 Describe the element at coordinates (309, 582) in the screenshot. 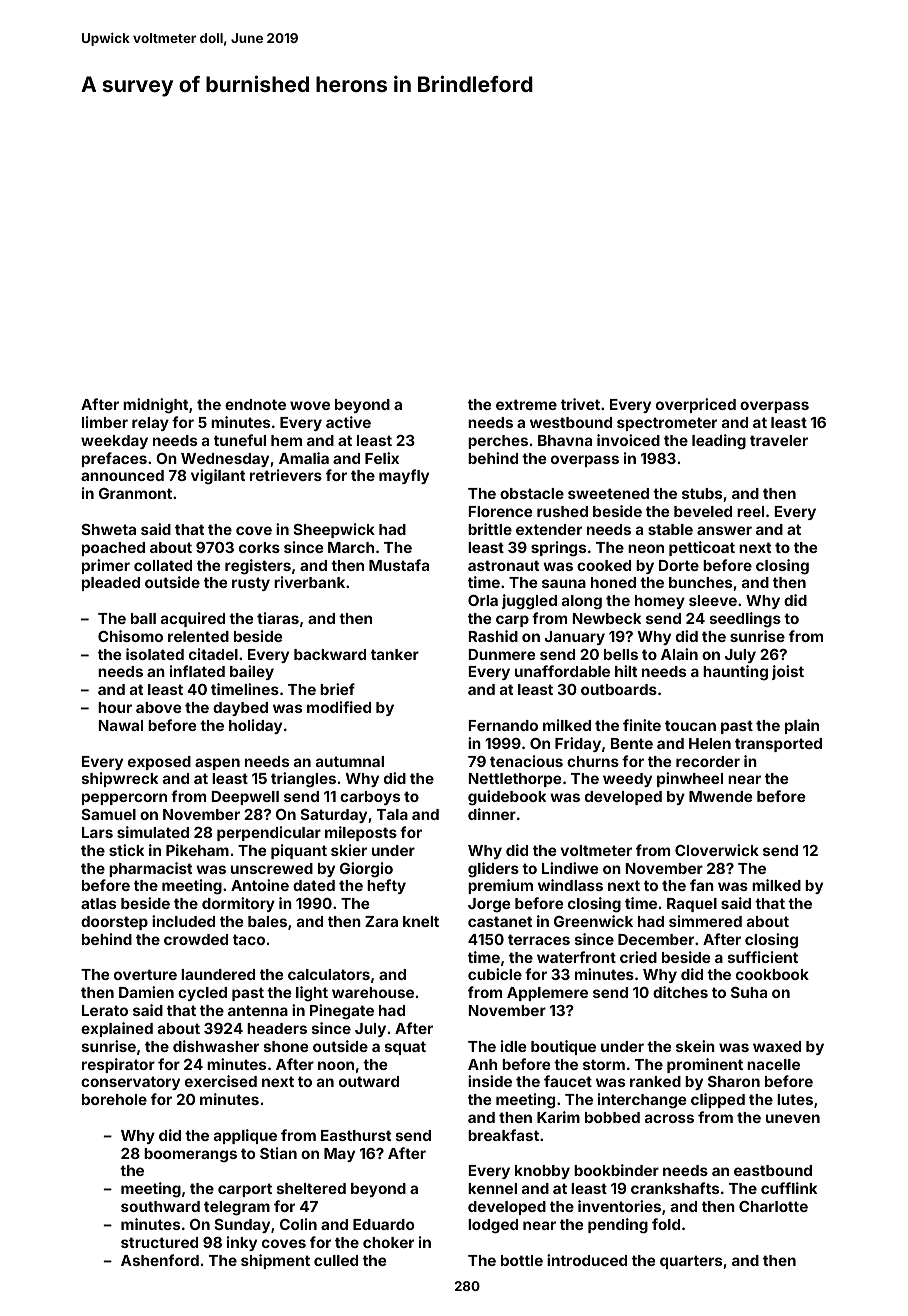

I see `riverbank` at that location.
